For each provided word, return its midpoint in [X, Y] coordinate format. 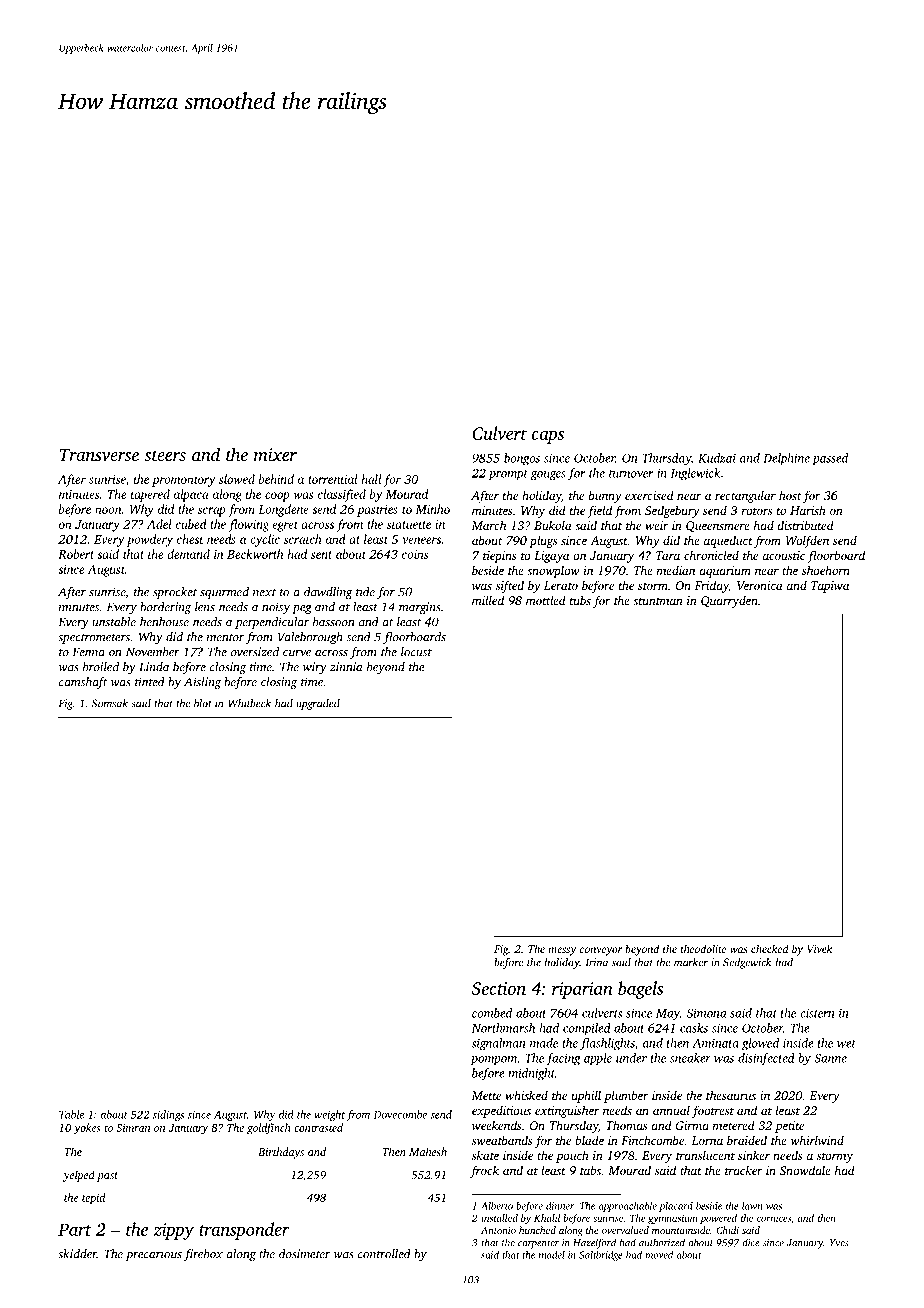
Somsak [110, 703]
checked [770, 948]
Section [499, 988]
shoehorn [826, 570]
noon [108, 510]
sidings [168, 1115]
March [489, 525]
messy [562, 951]
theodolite [703, 948]
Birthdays [281, 1153]
